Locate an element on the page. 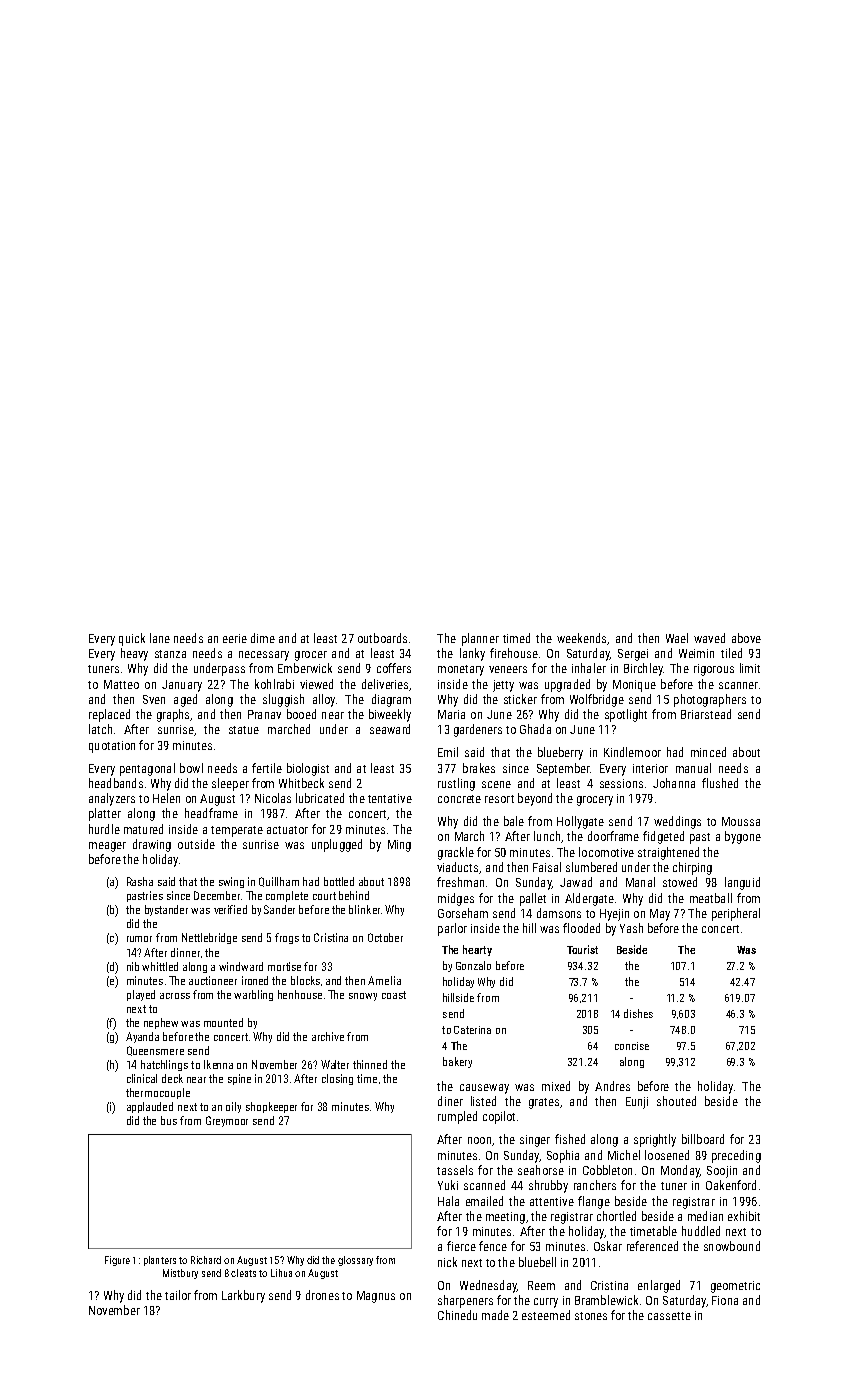  brakes is located at coordinates (479, 768).
